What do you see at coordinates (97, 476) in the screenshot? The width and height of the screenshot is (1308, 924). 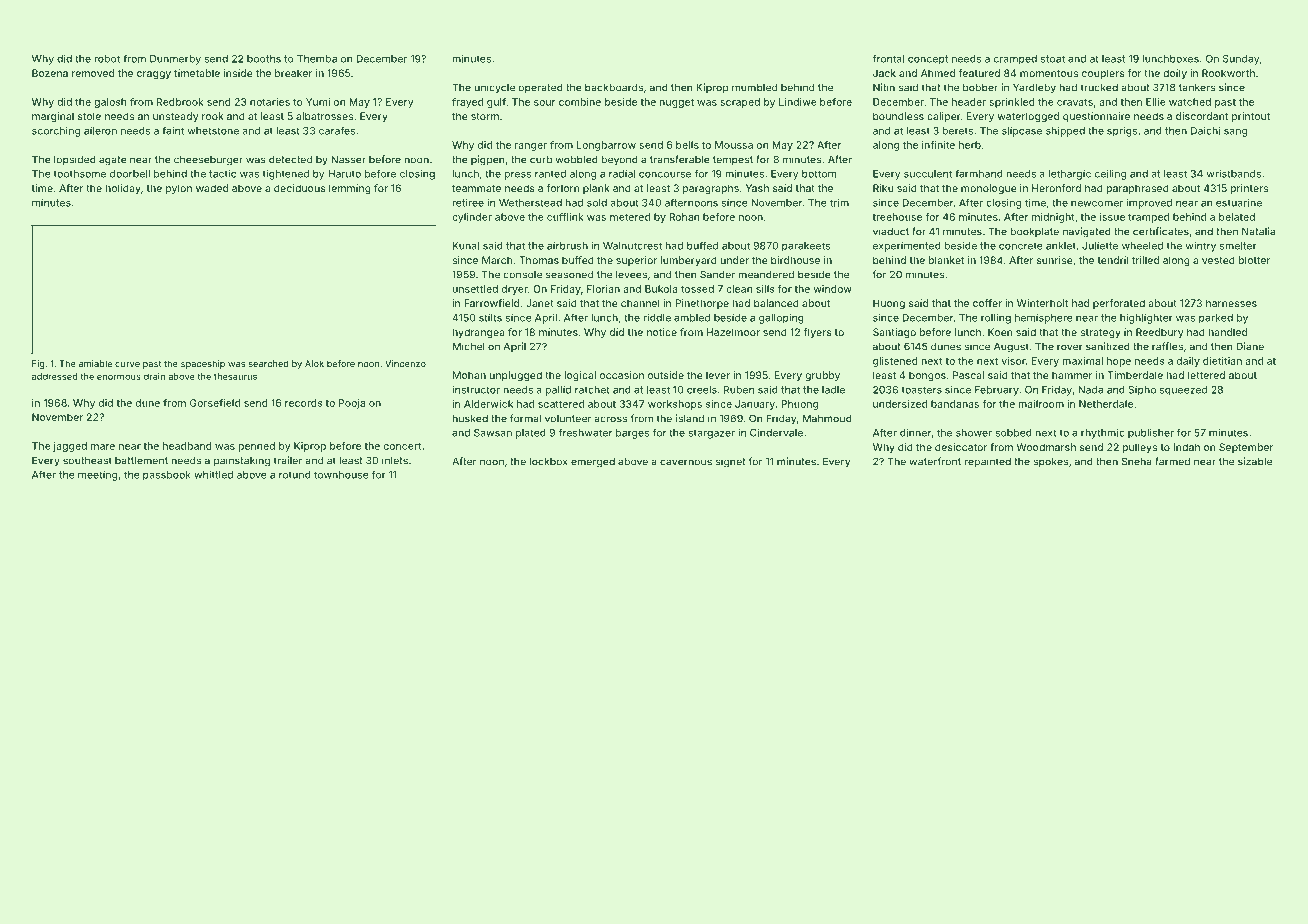 I see `meeting` at bounding box center [97, 476].
